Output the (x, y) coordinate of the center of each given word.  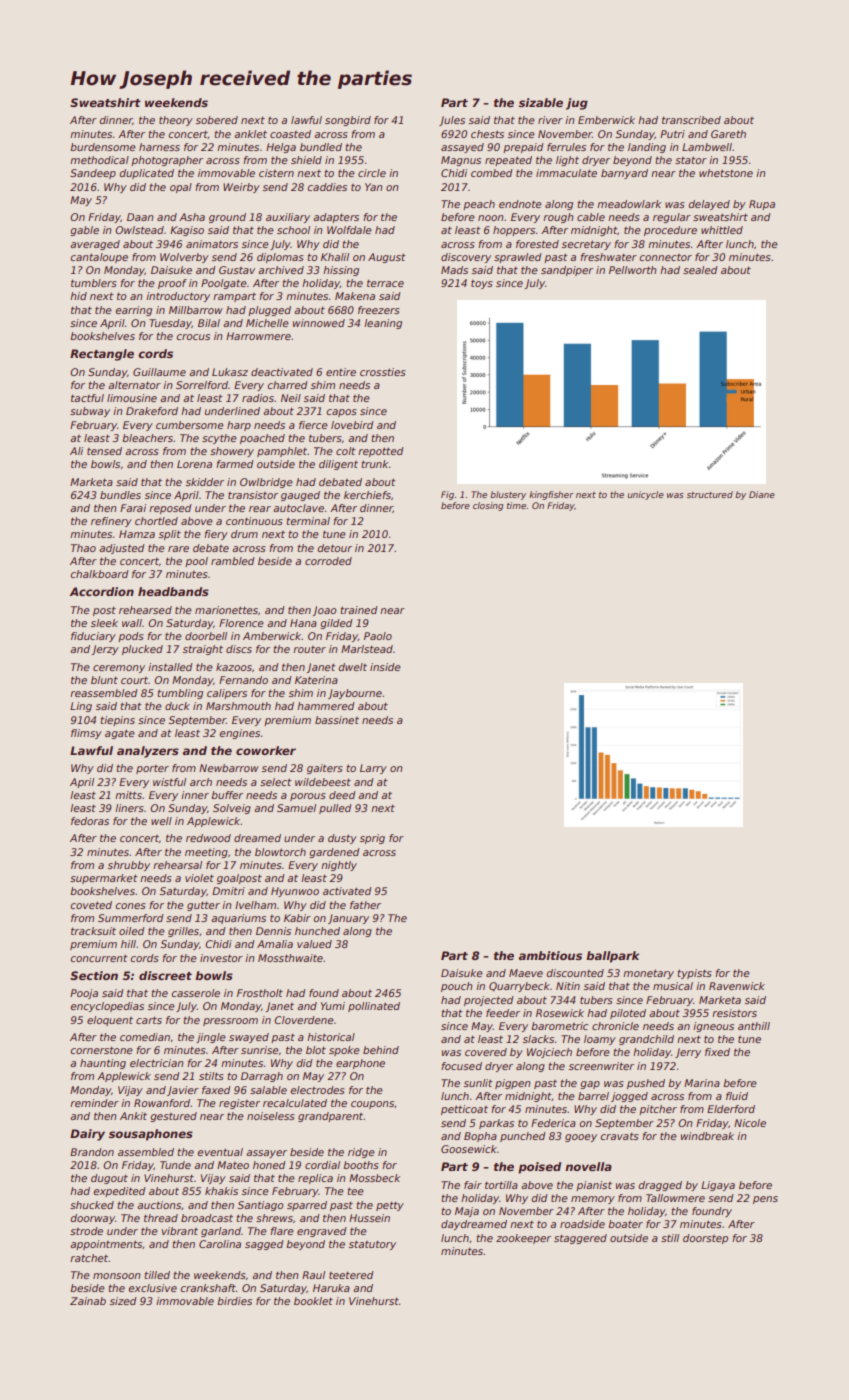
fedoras (90, 821)
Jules (452, 121)
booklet (313, 1301)
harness (159, 147)
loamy (600, 1040)
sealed (700, 270)
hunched (317, 931)
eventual (220, 1152)
